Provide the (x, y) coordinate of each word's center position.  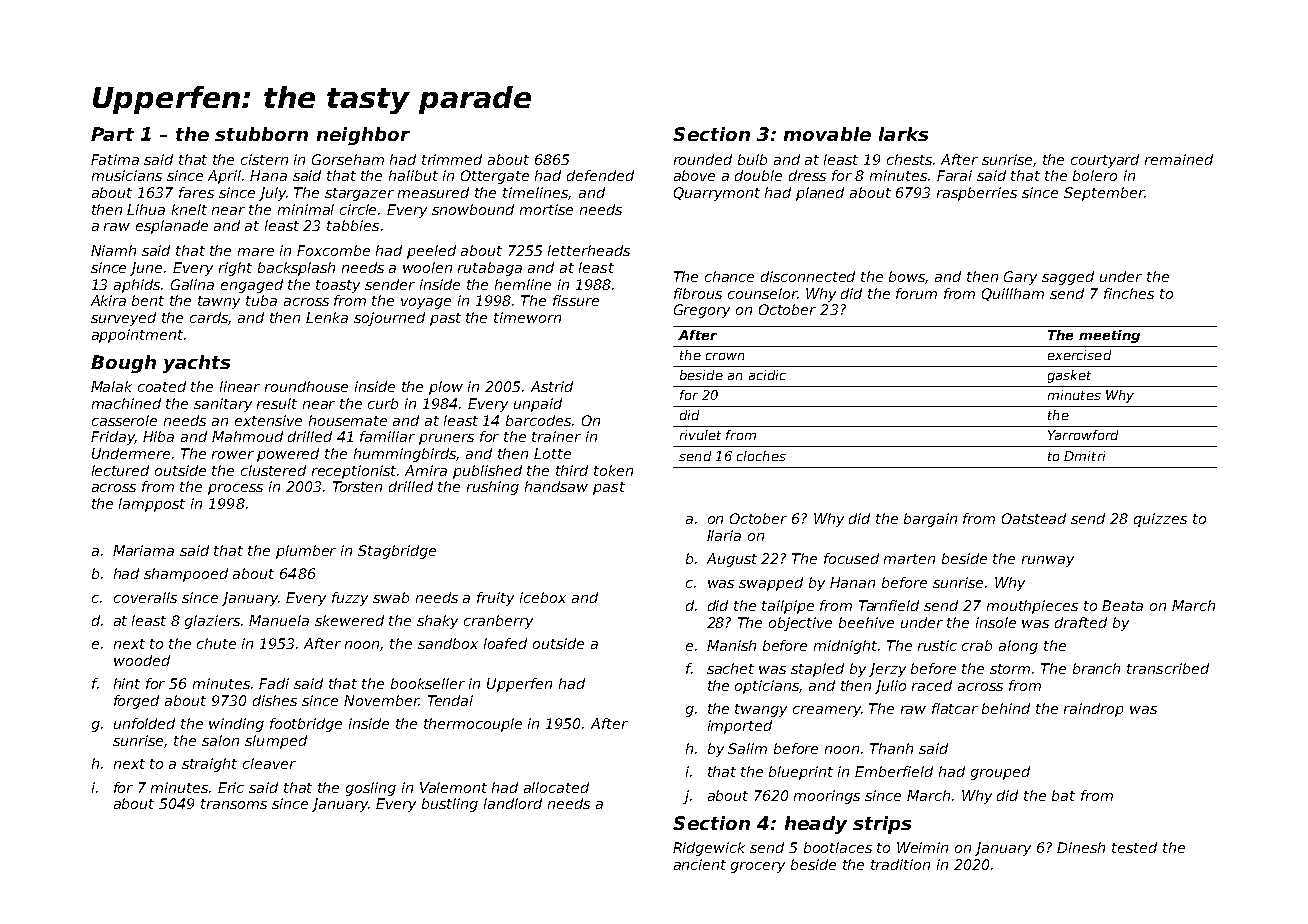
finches (1129, 293)
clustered (273, 470)
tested (1134, 847)
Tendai (450, 700)
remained (1179, 159)
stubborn (261, 134)
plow (446, 388)
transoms (234, 804)
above (694, 175)
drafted (1081, 622)
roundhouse (306, 386)
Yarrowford (1083, 435)
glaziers (212, 622)
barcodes (538, 420)
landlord (513, 803)
